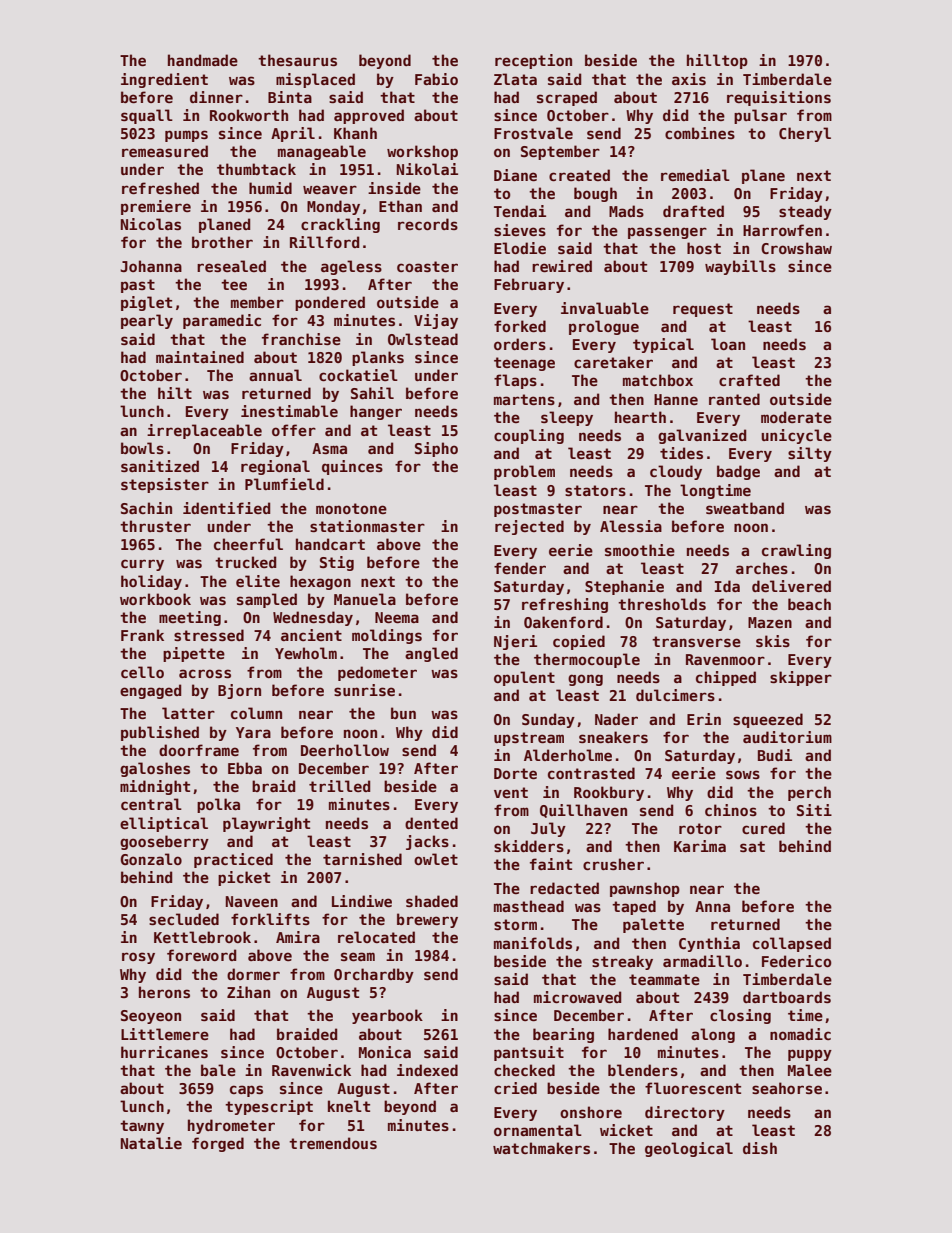 This document has height=1233, width=952. I want to click on hilltop, so click(717, 61).
